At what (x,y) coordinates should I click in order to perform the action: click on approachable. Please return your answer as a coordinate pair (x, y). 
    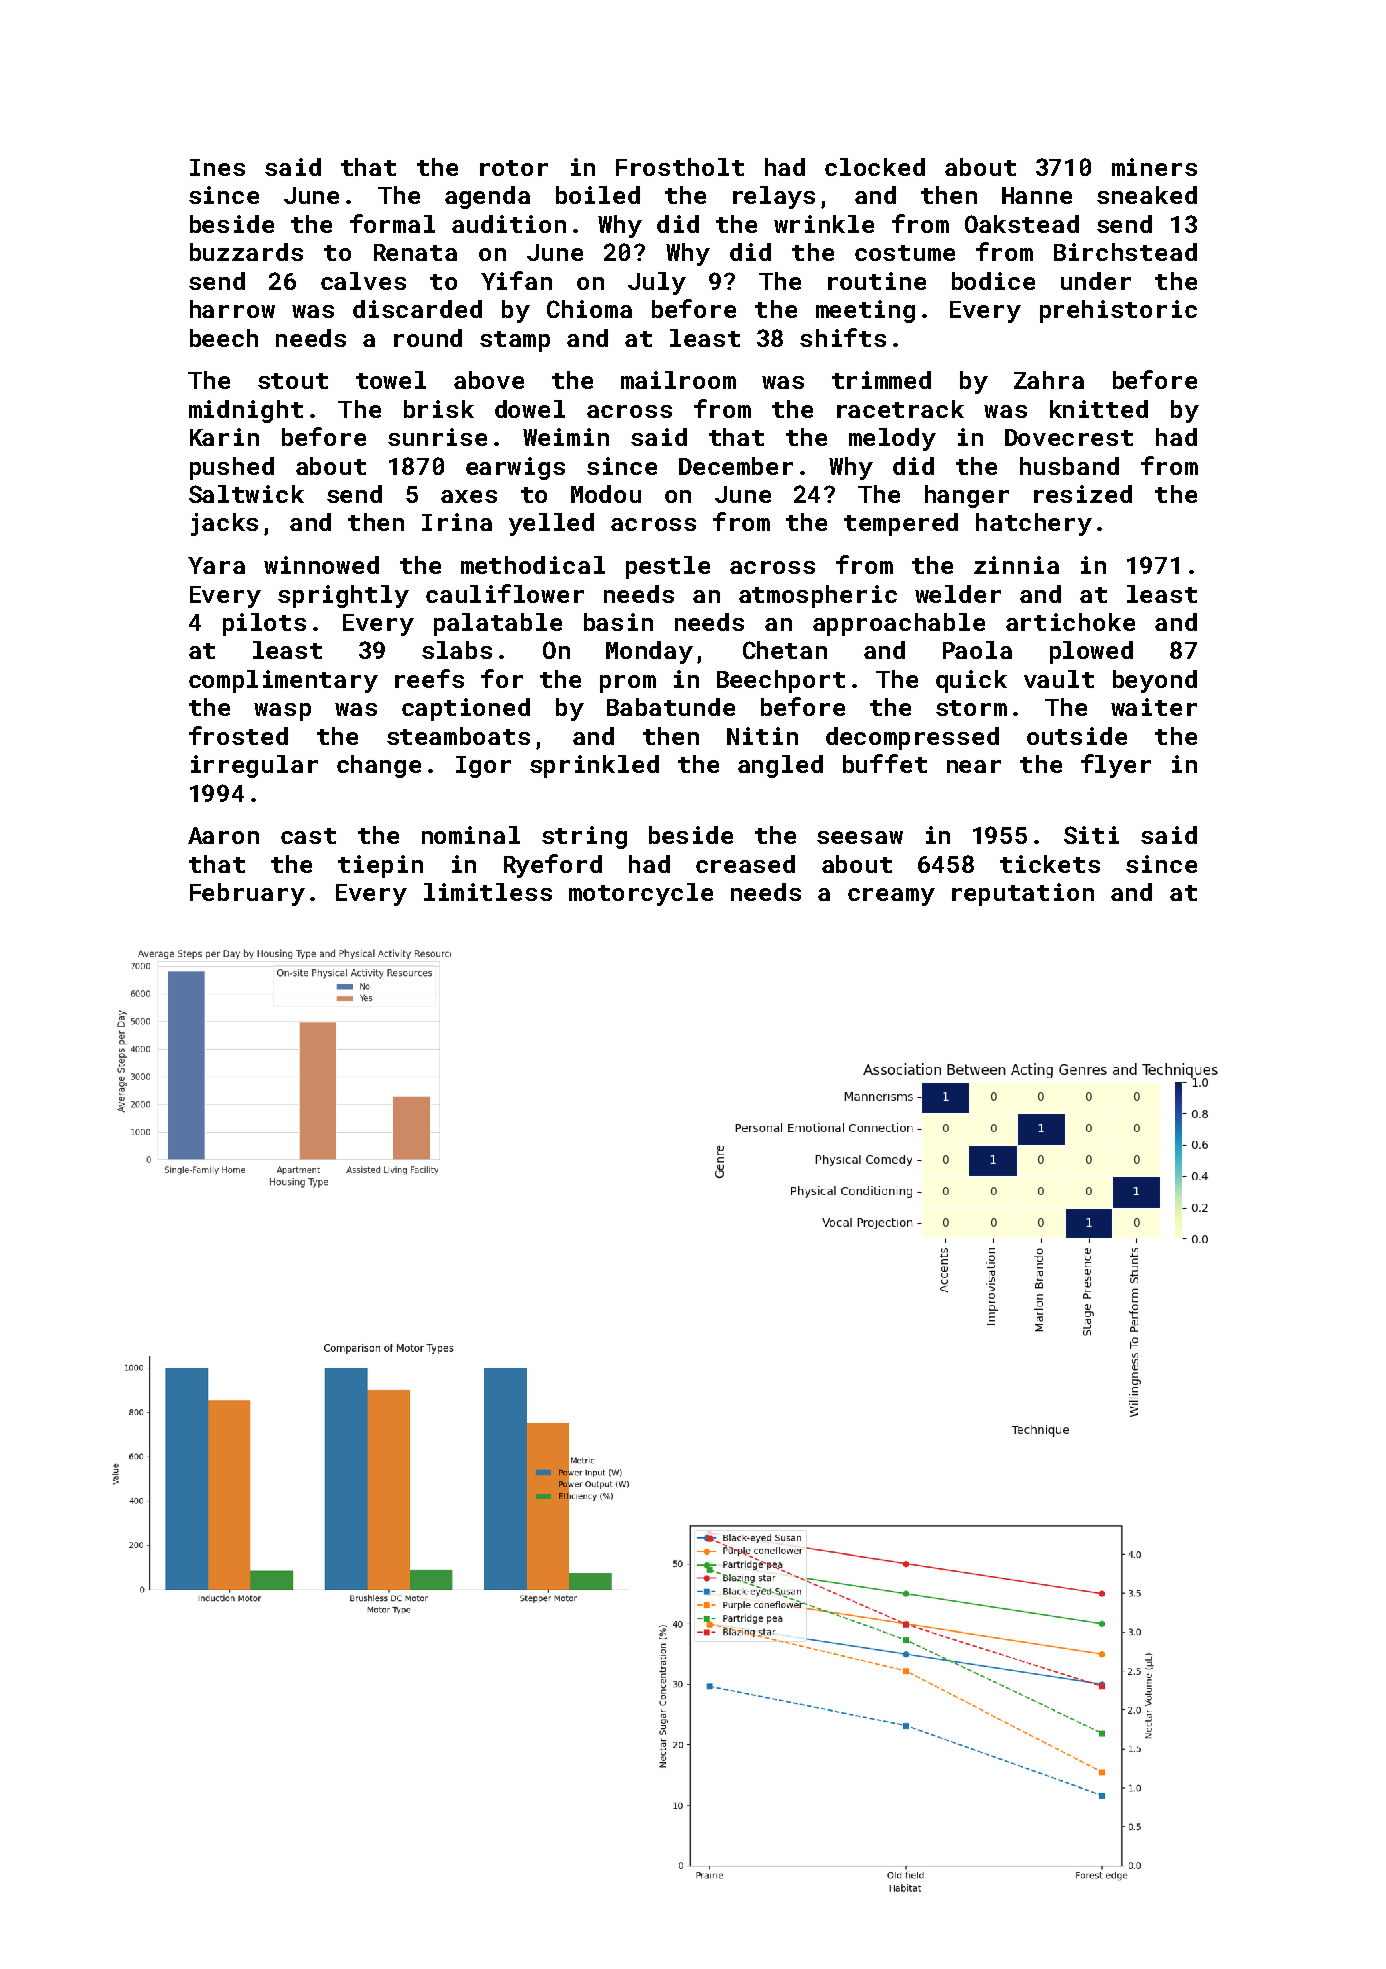
    Looking at the image, I should click on (899, 624).
